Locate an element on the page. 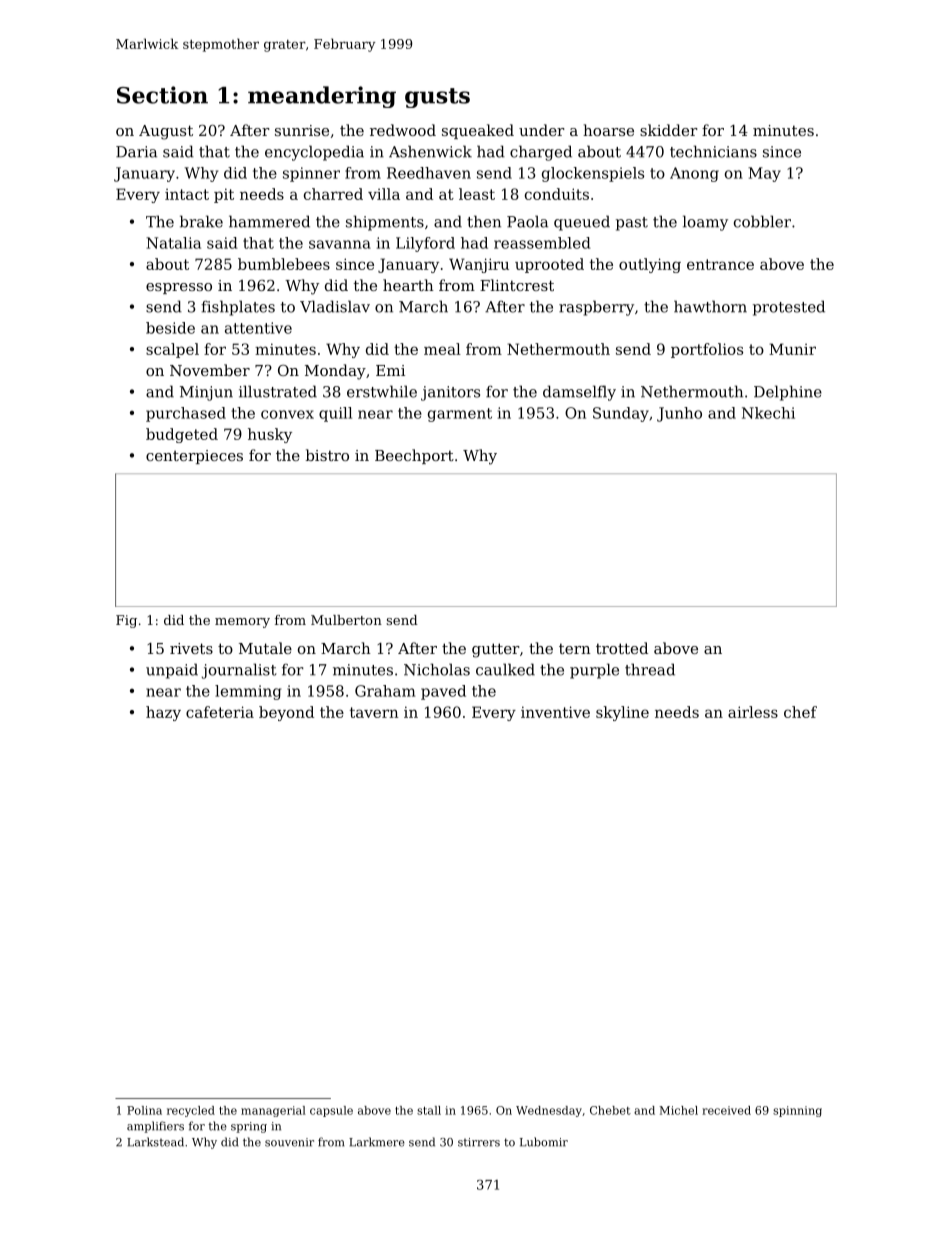 This image has height=1233, width=952. garment is located at coordinates (460, 415).
